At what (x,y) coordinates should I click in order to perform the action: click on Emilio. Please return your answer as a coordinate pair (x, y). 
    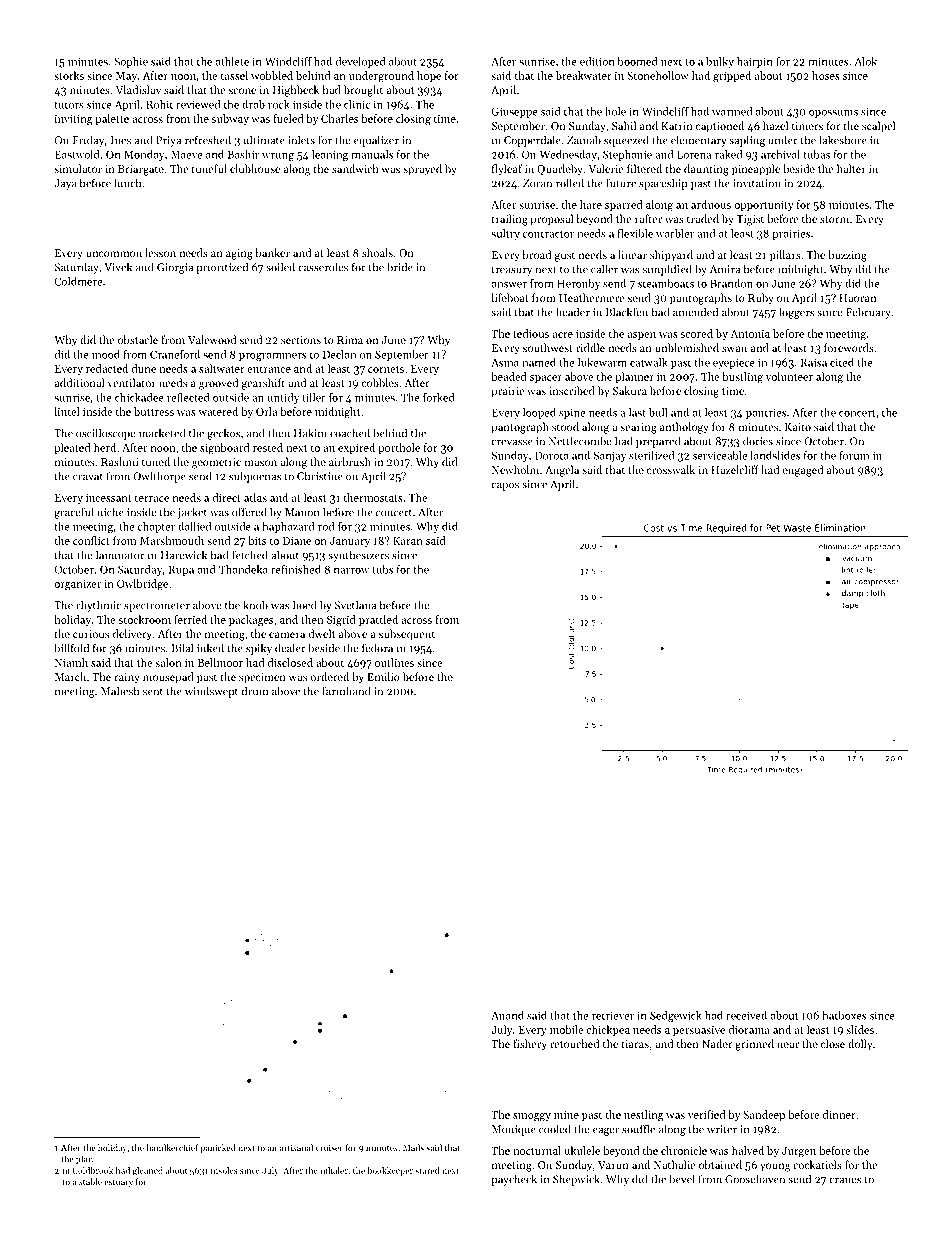
    Looking at the image, I should click on (383, 676).
